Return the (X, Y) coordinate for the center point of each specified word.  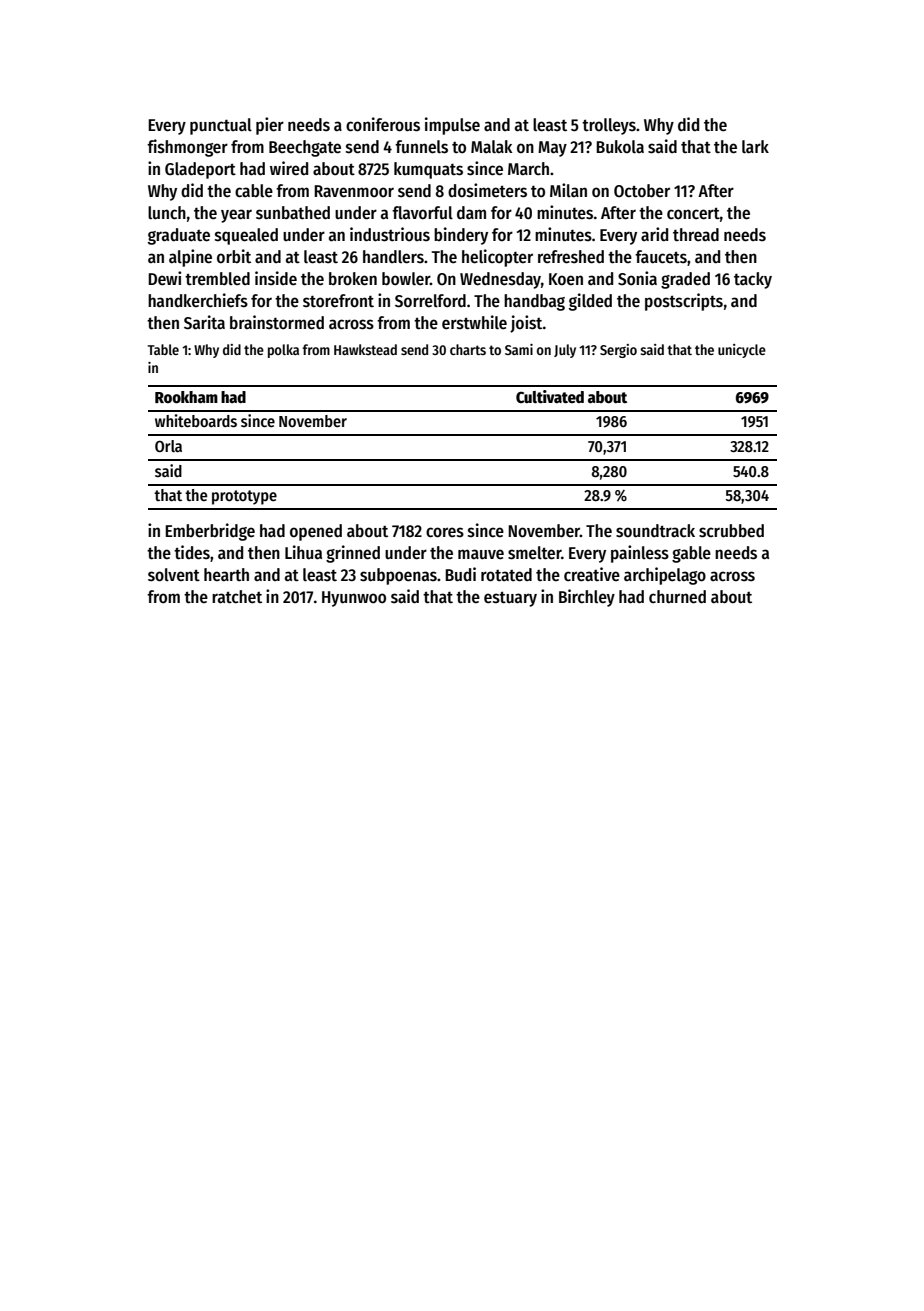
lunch (167, 213)
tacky (753, 280)
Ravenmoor (354, 191)
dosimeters (487, 190)
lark (755, 147)
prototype (244, 497)
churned (677, 597)
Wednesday (500, 280)
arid (654, 234)
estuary (510, 599)
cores (445, 532)
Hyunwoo (354, 599)
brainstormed (277, 322)
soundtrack (655, 531)
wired (289, 168)
